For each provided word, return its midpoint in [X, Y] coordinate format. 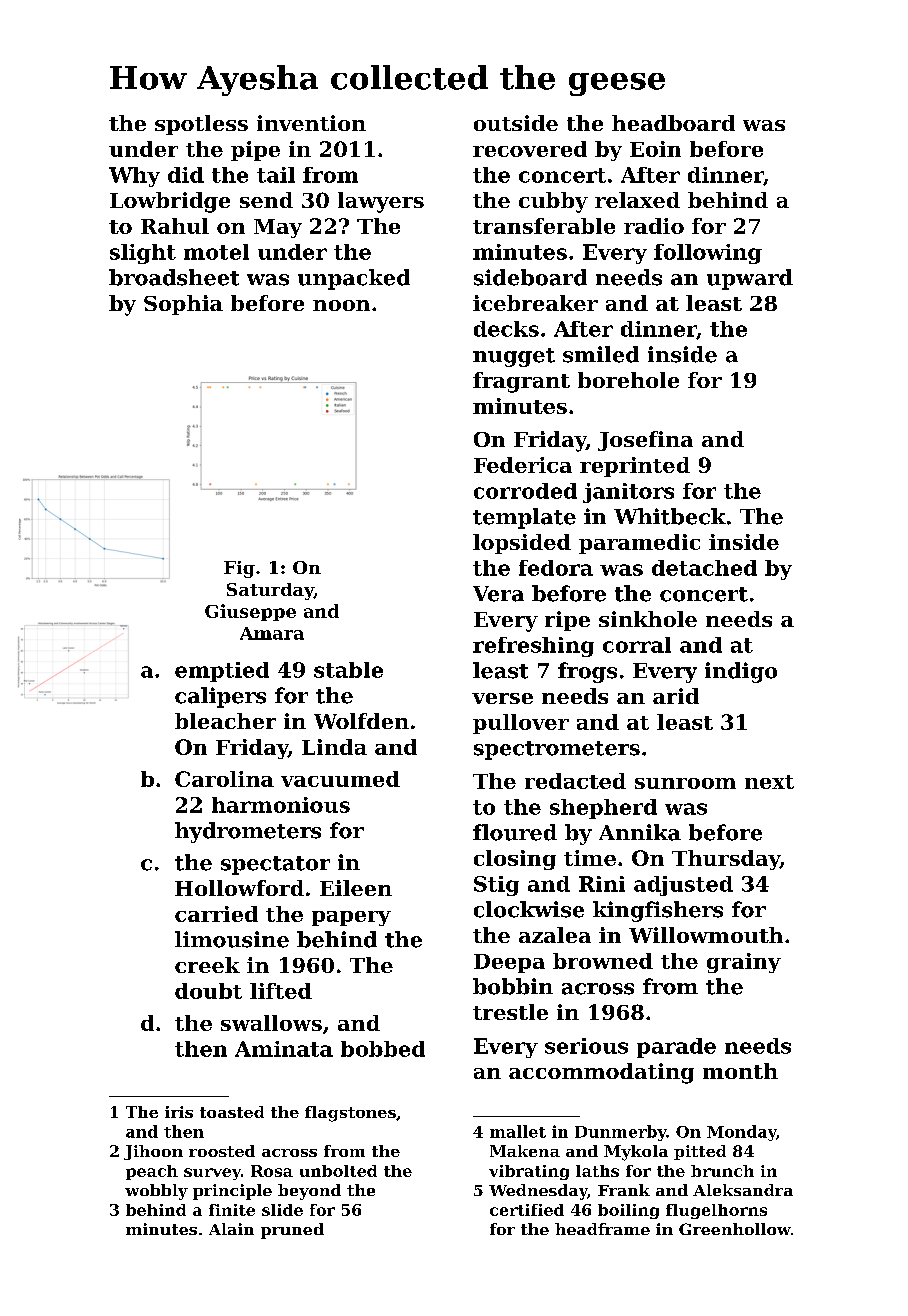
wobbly [156, 1192]
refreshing [533, 647]
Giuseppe [250, 612]
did [186, 175]
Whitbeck [670, 516]
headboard [673, 123]
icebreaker [535, 303]
